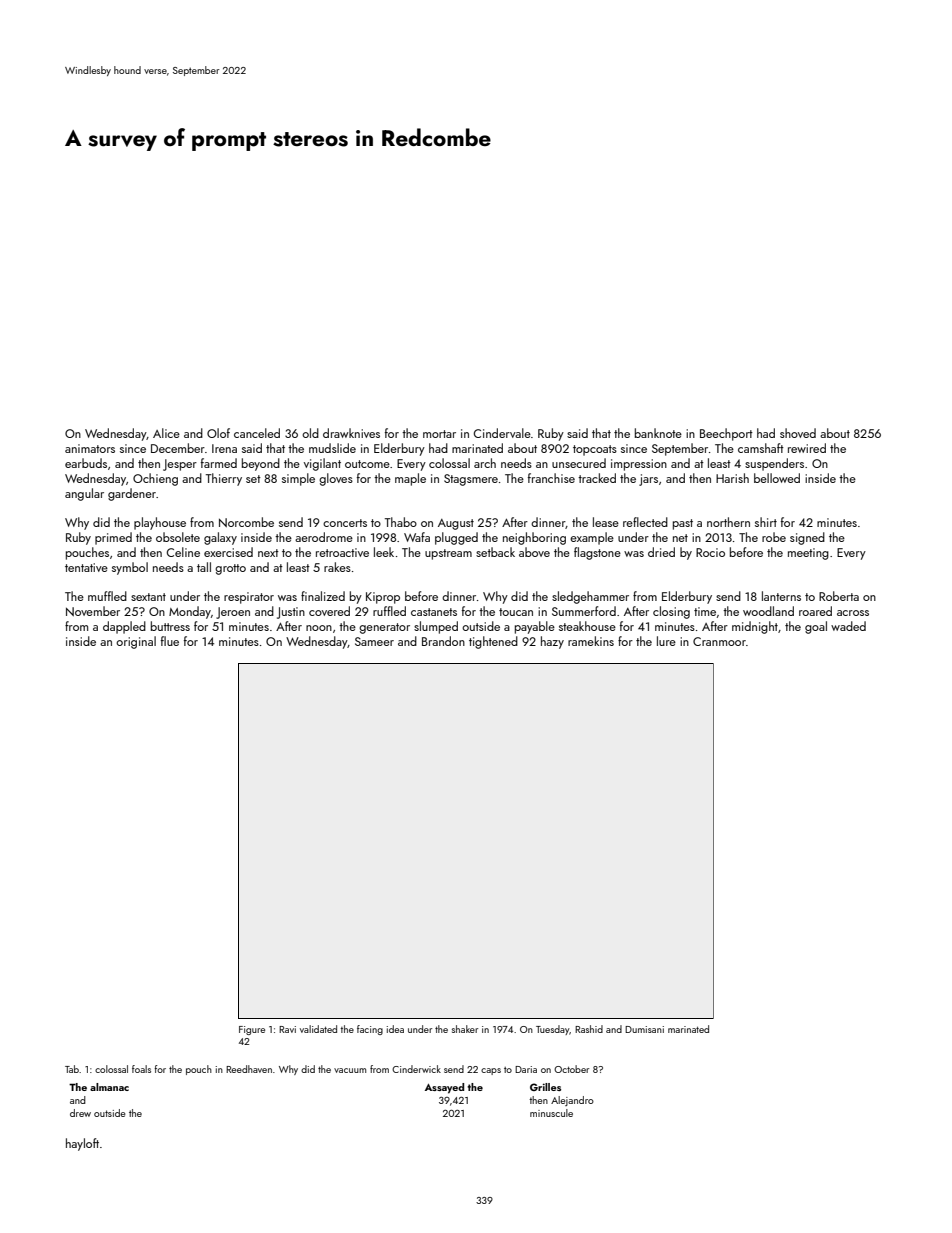  Describe the element at coordinates (178, 448) in the screenshot. I see `December` at that location.
